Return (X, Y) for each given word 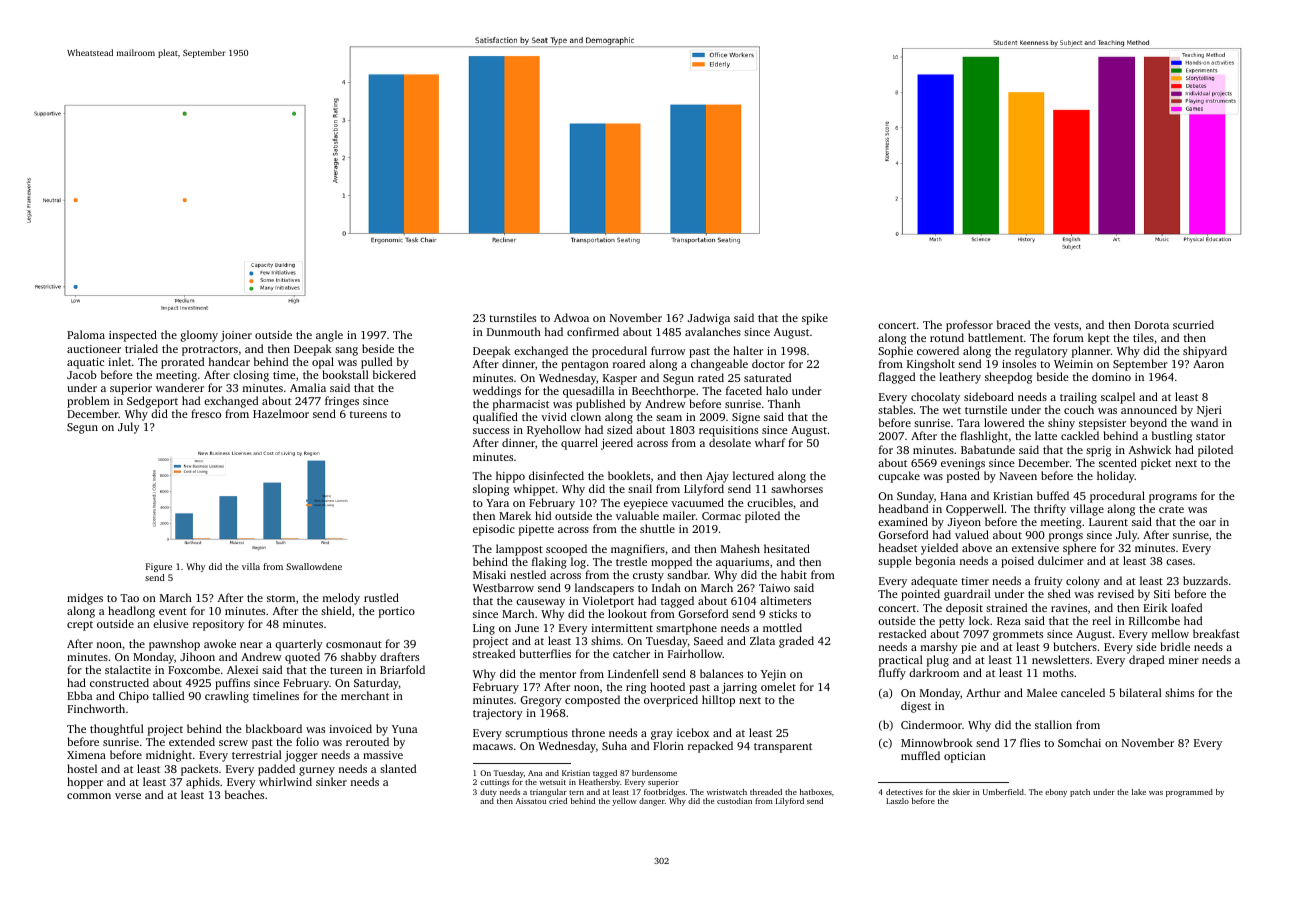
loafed (1186, 607)
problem (88, 402)
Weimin (1073, 364)
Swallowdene (314, 566)
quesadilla (588, 392)
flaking (549, 563)
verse (128, 796)
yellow (624, 802)
